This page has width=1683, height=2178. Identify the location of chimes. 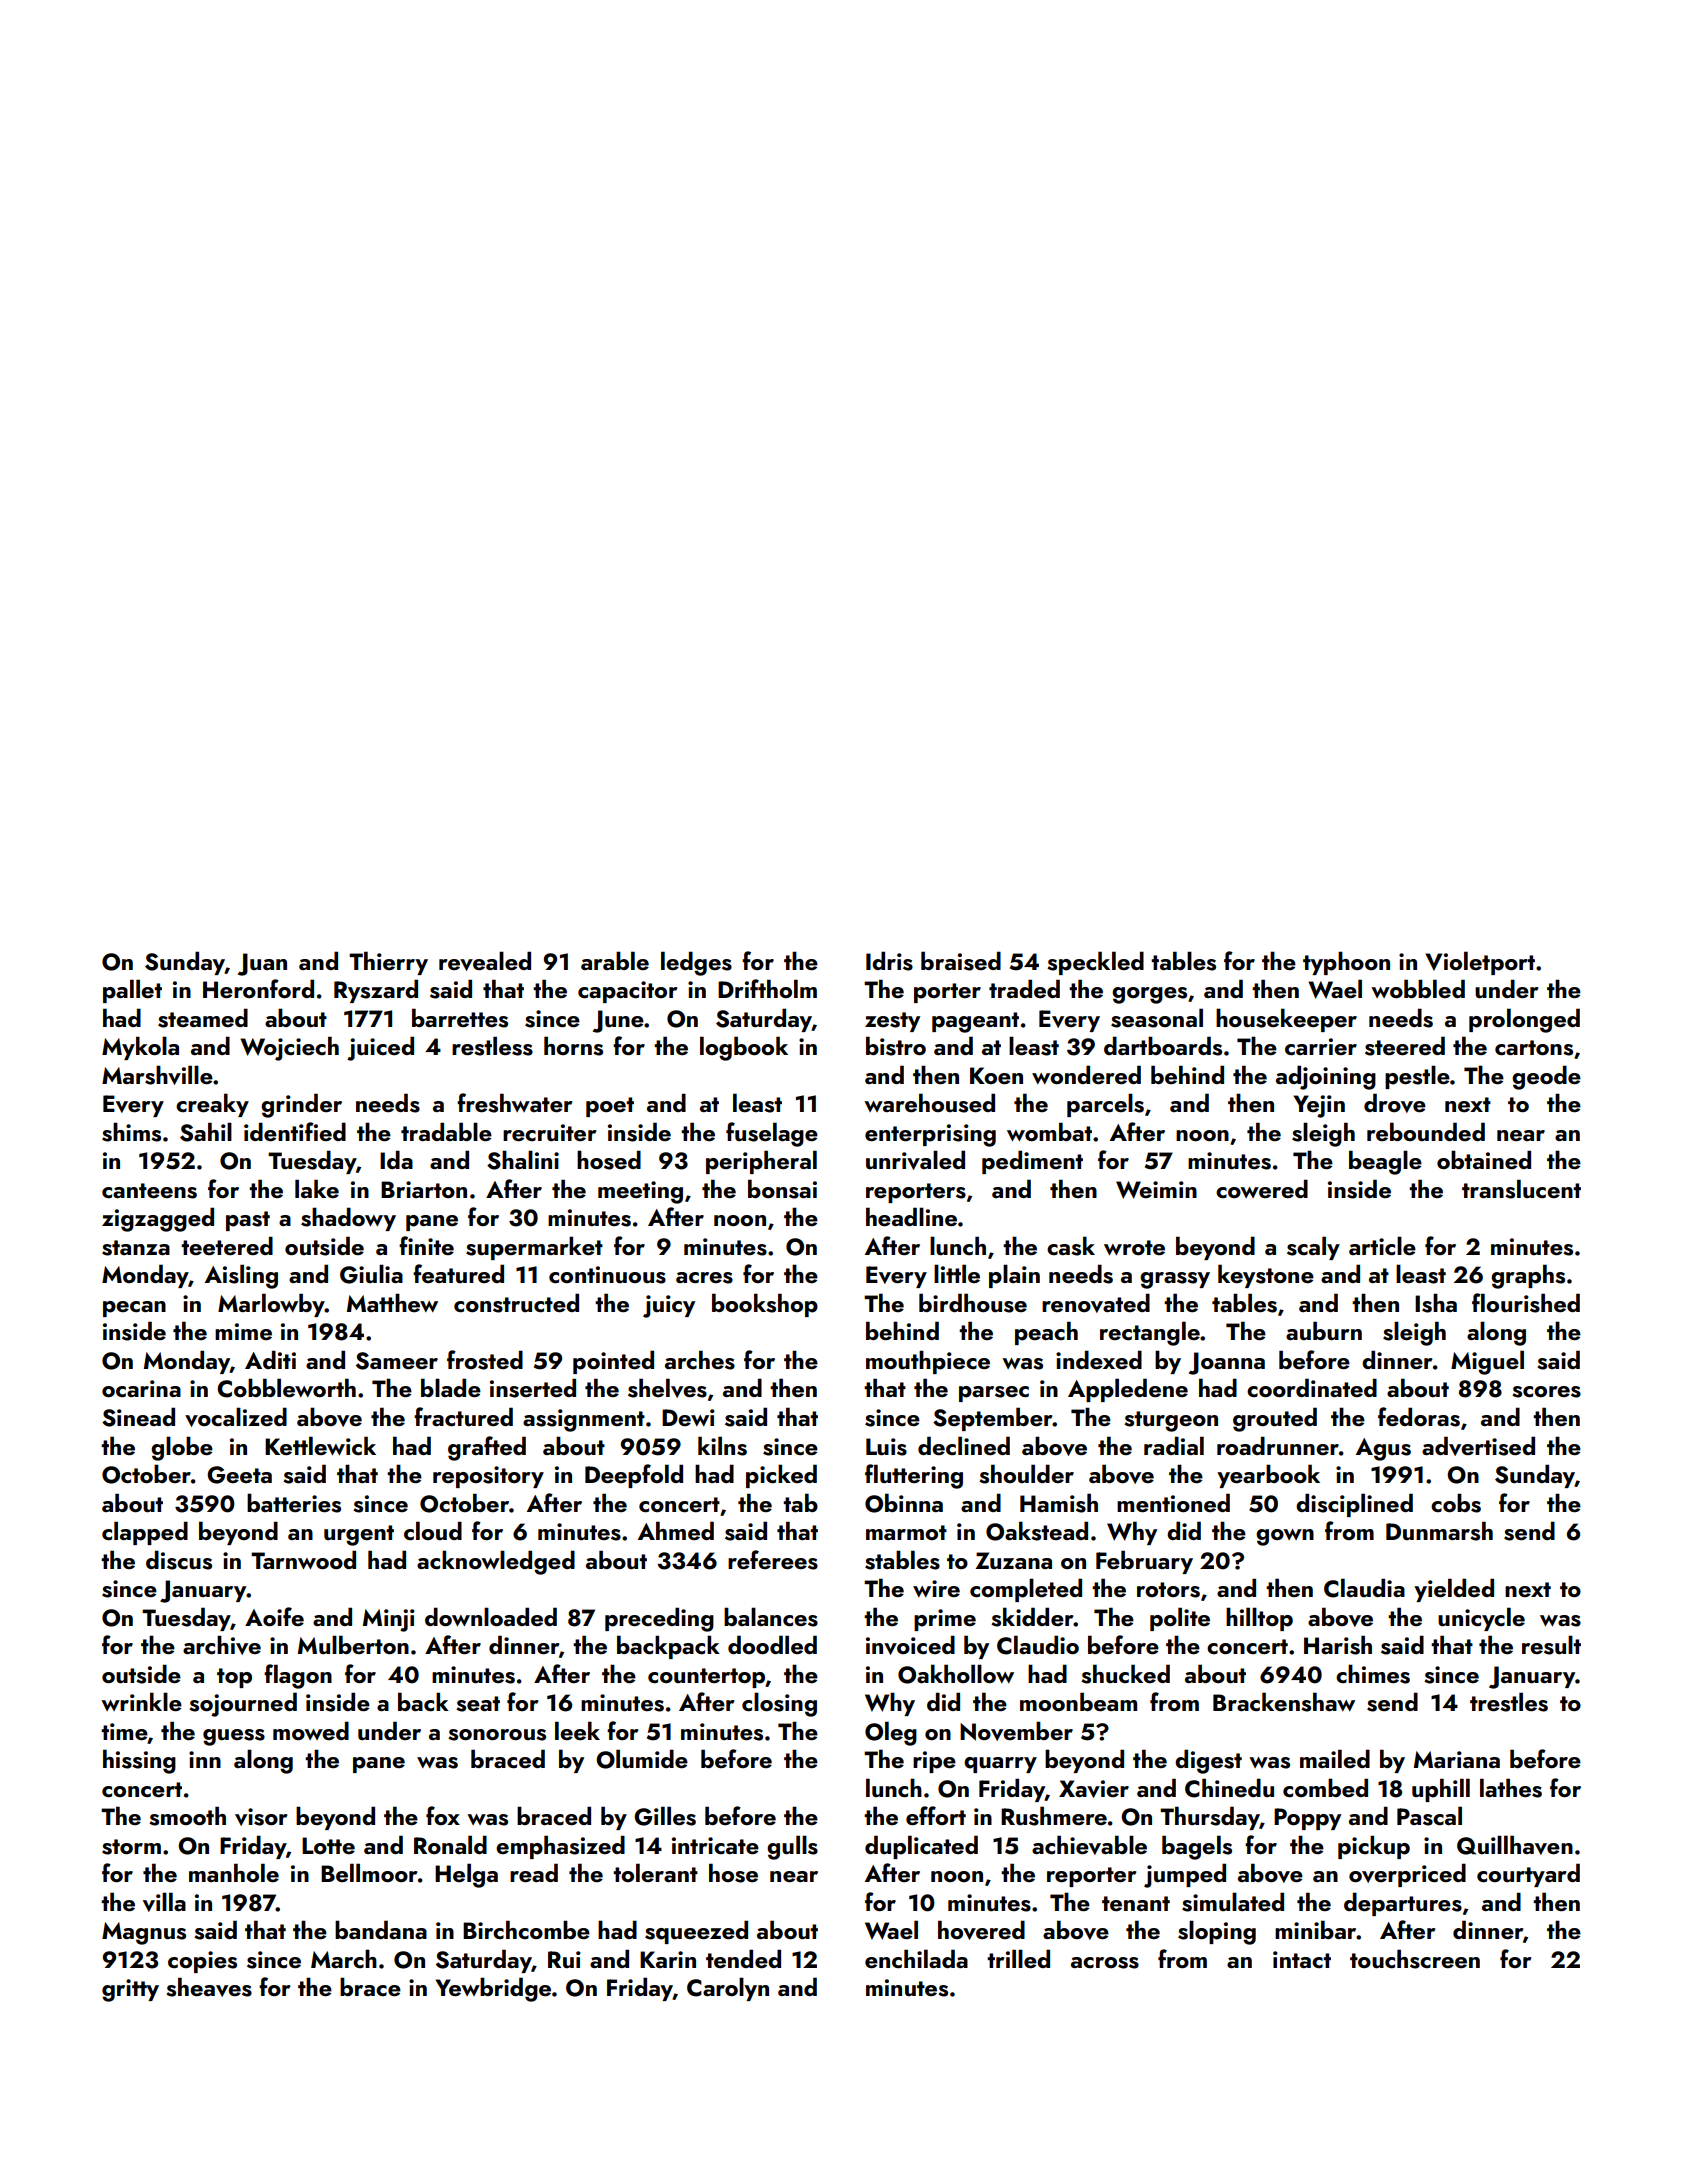
(1373, 1674).
